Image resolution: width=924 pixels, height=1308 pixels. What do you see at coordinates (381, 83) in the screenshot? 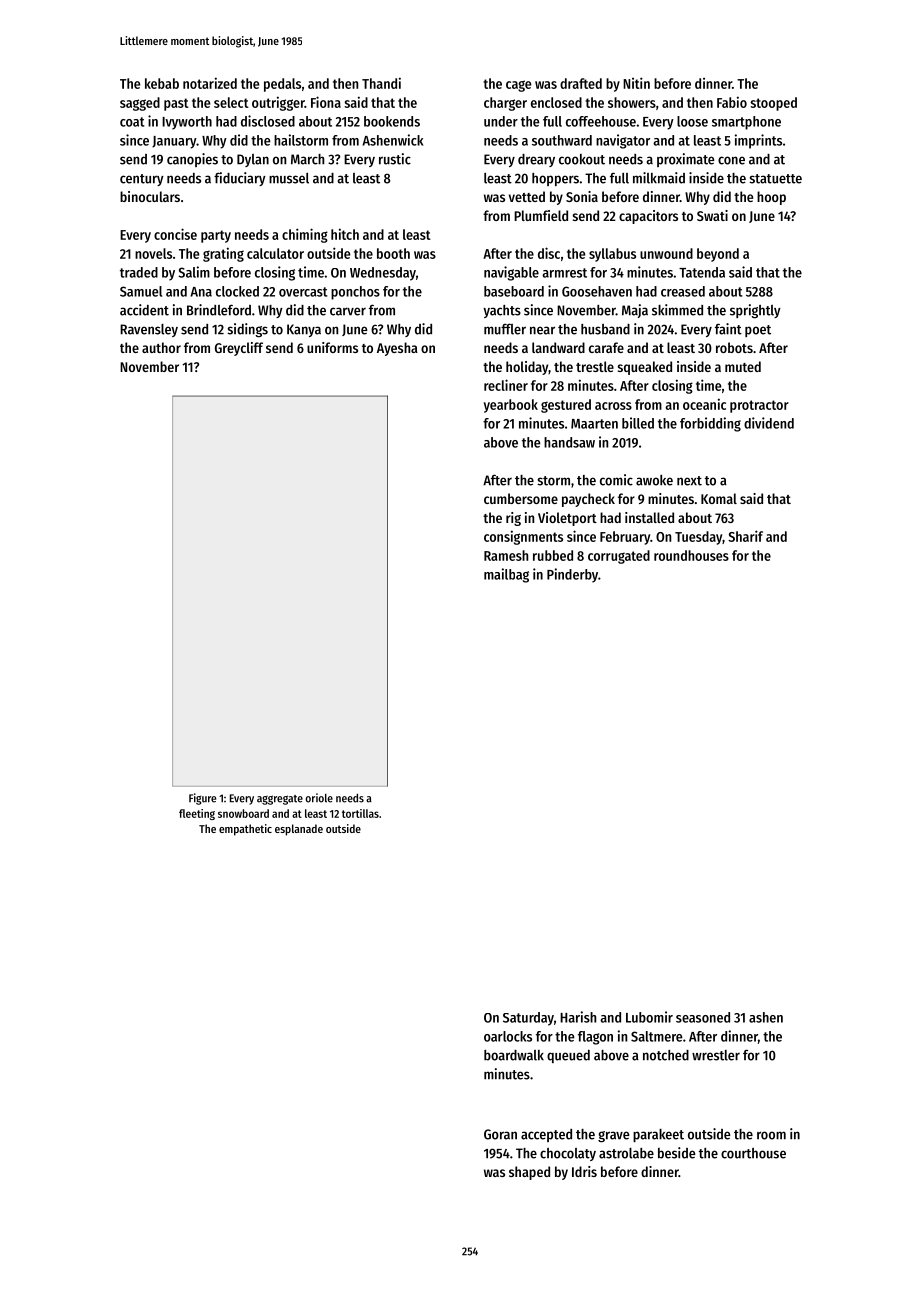
I see `Thandi` at bounding box center [381, 83].
